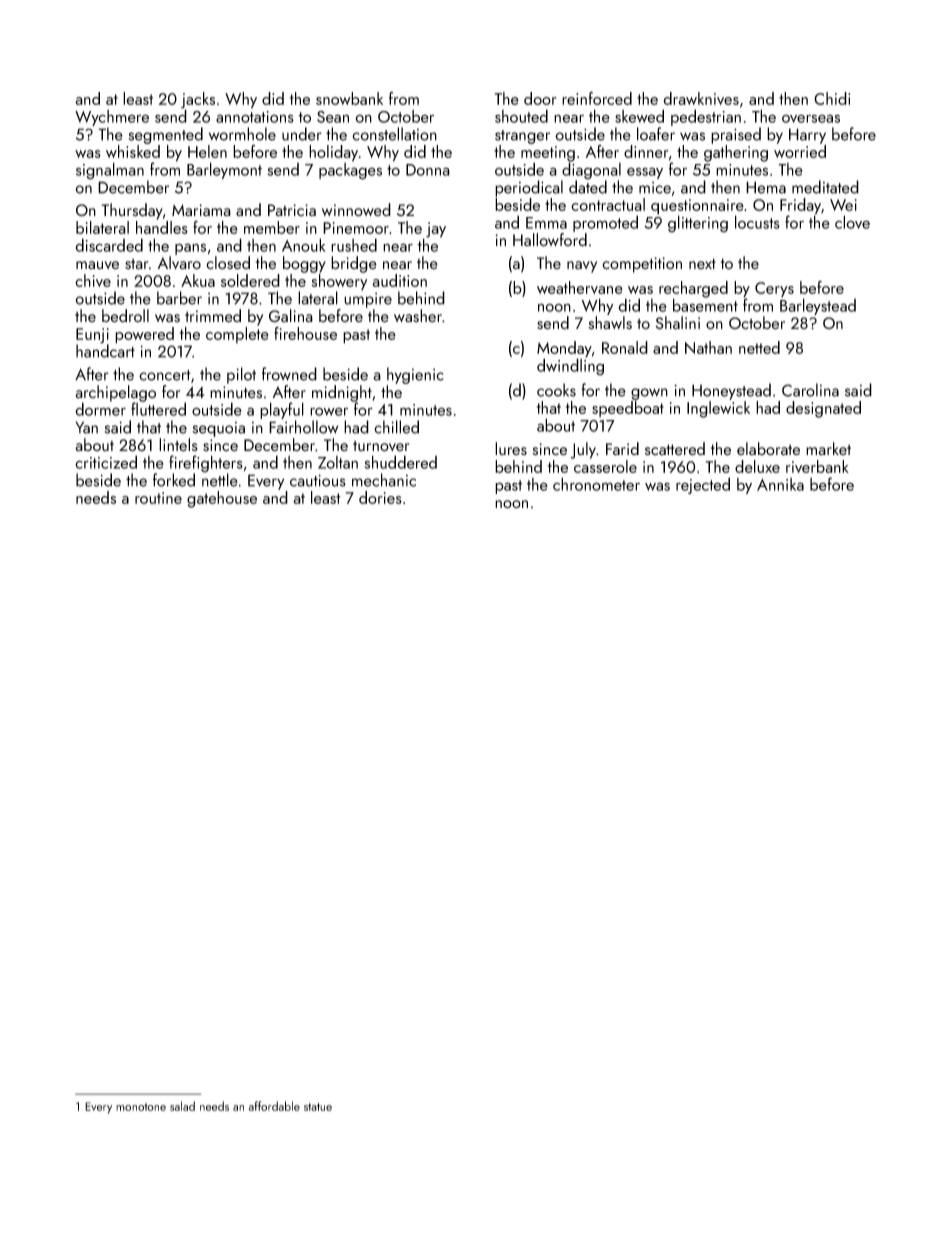  Describe the element at coordinates (141, 1107) in the page. I see `monotone` at that location.
